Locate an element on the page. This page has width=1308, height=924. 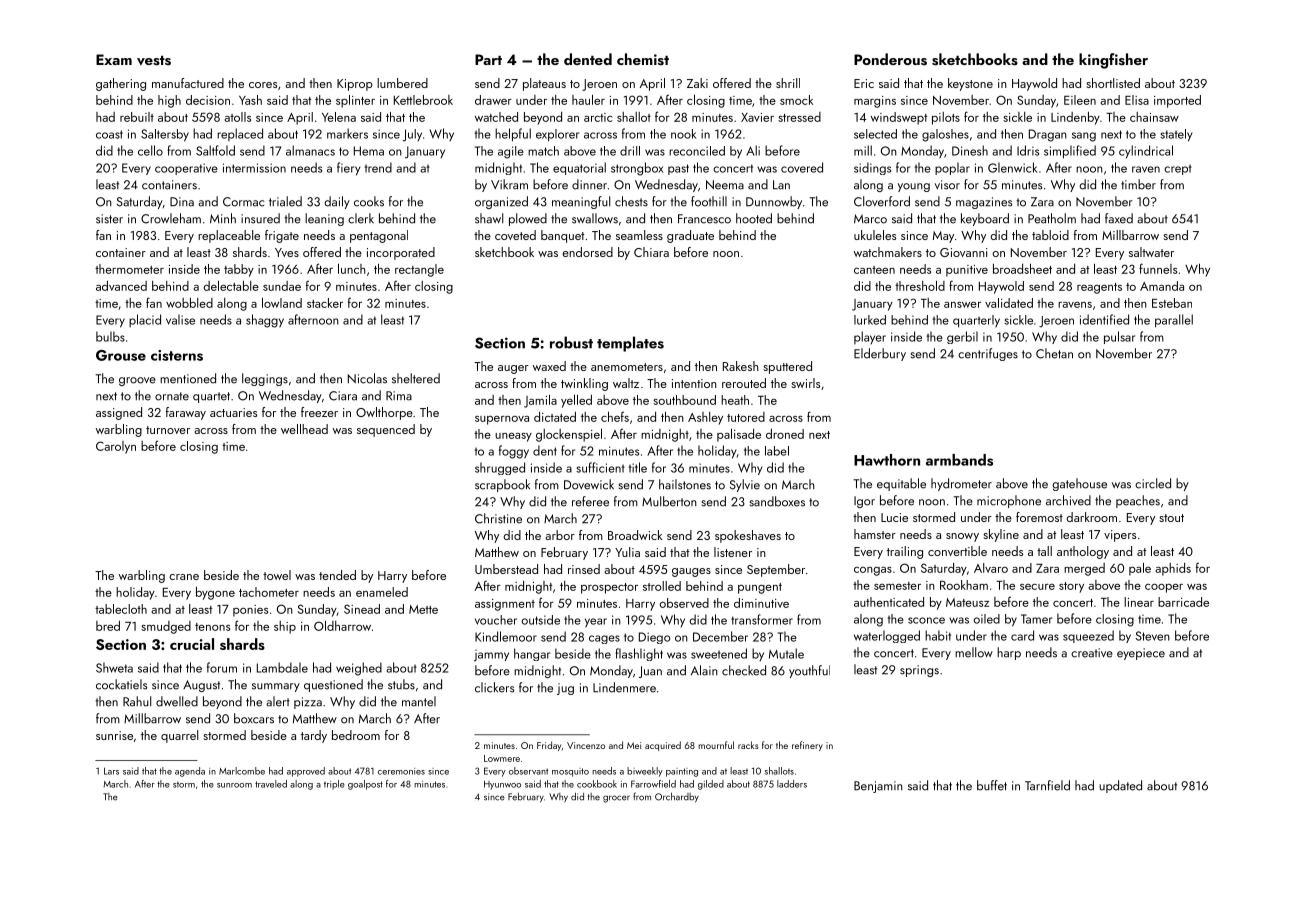
turnover is located at coordinates (168, 430).
